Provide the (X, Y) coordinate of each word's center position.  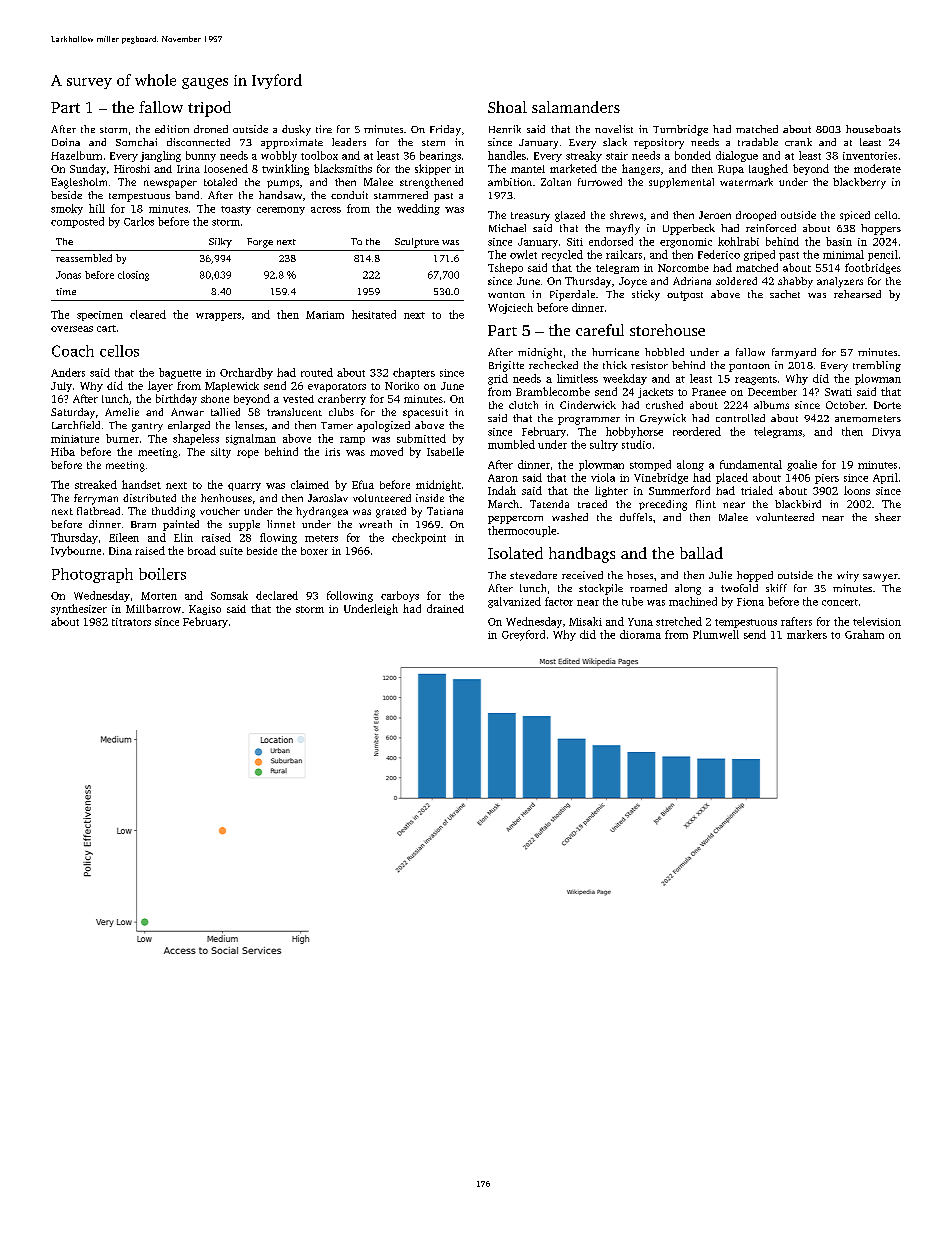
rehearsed (857, 294)
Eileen (124, 537)
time (66, 291)
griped (759, 255)
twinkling (285, 169)
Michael (507, 228)
